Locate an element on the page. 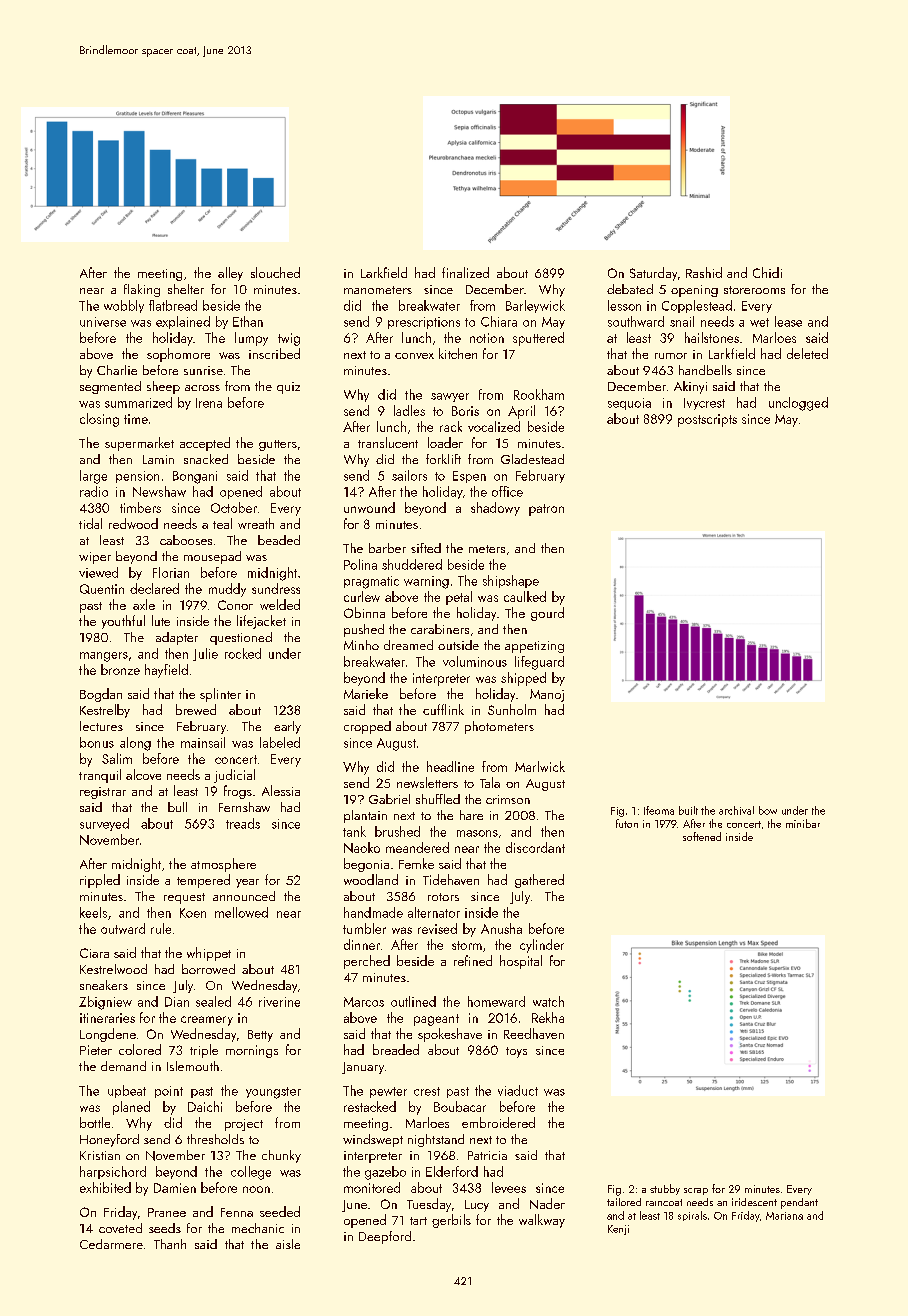 This document has width=908, height=1316. nightstand is located at coordinates (436, 1140).
